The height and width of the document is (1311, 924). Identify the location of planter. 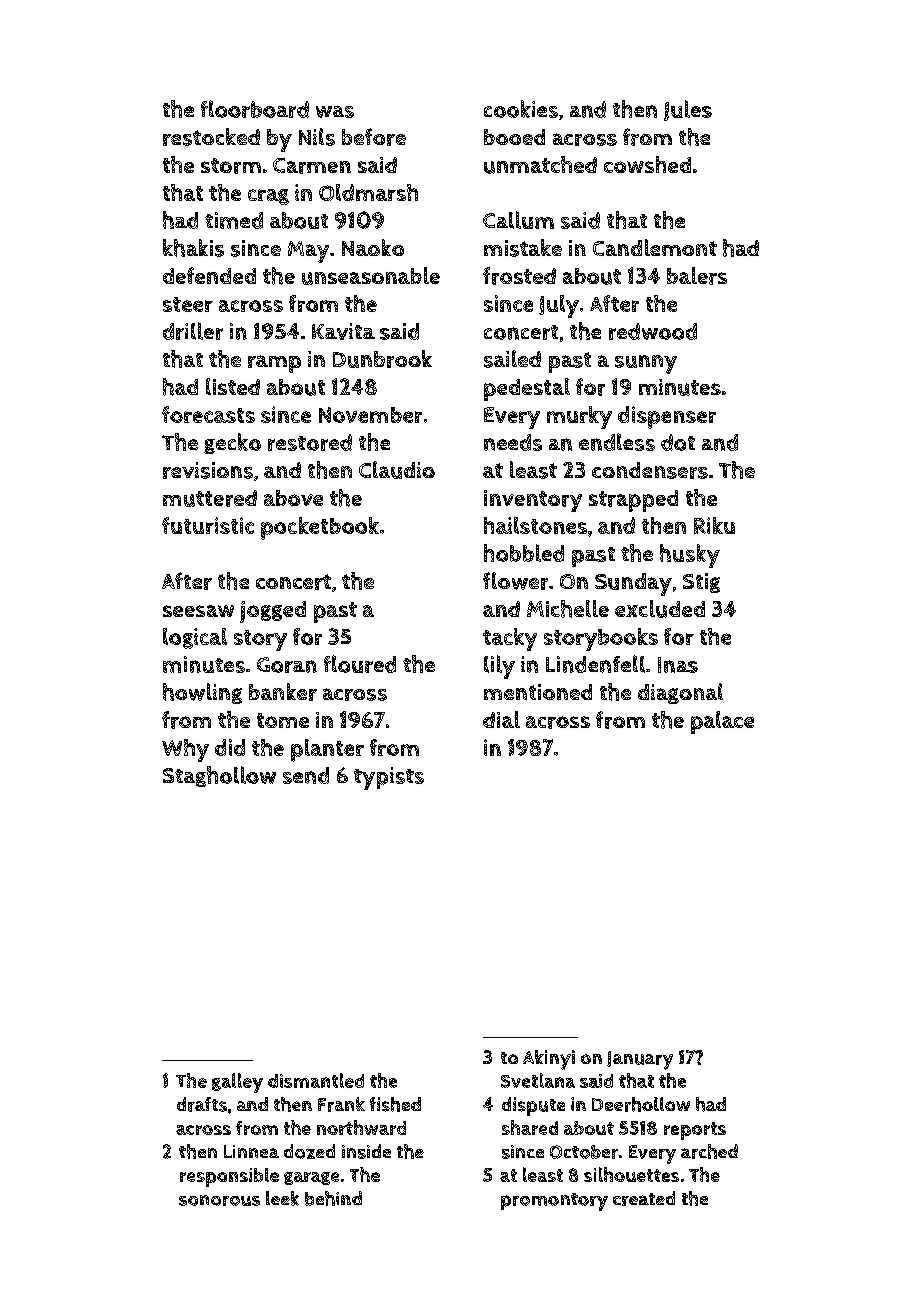
(327, 750).
